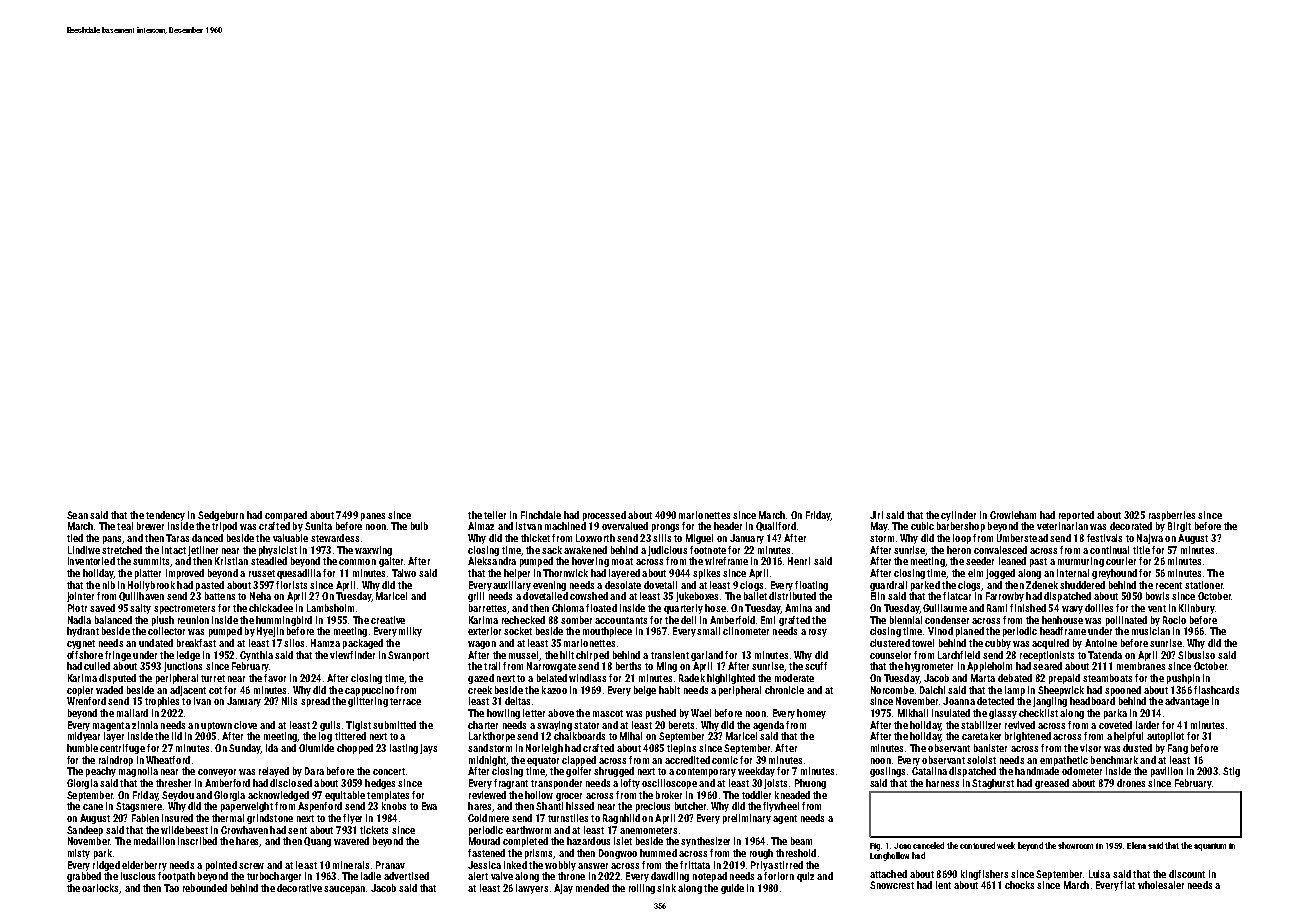 The width and height of the page is (1308, 924). Describe the element at coordinates (1172, 516) in the page. I see `raspberries` at that location.
